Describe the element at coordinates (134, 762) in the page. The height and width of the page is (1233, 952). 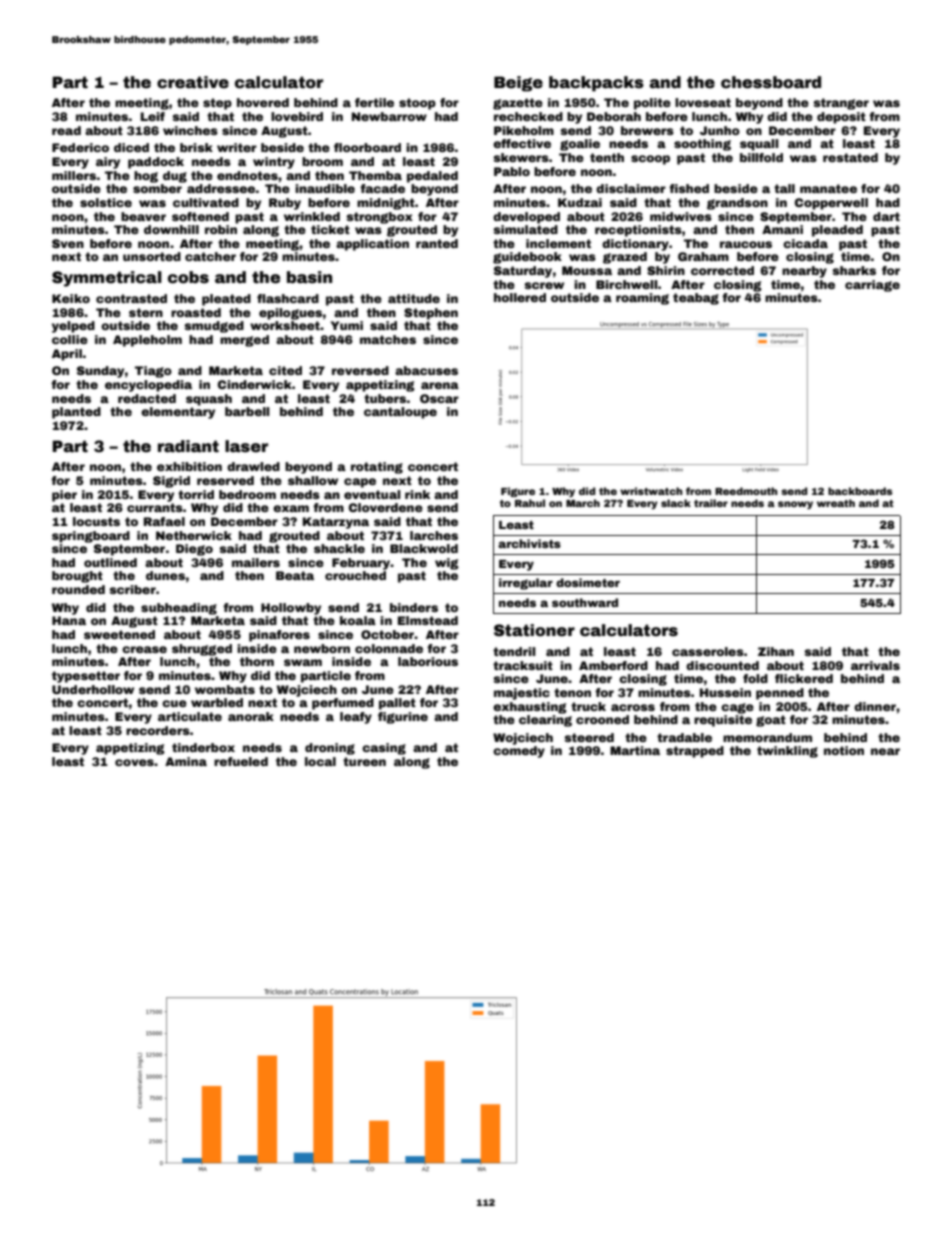
I see `coves` at that location.
